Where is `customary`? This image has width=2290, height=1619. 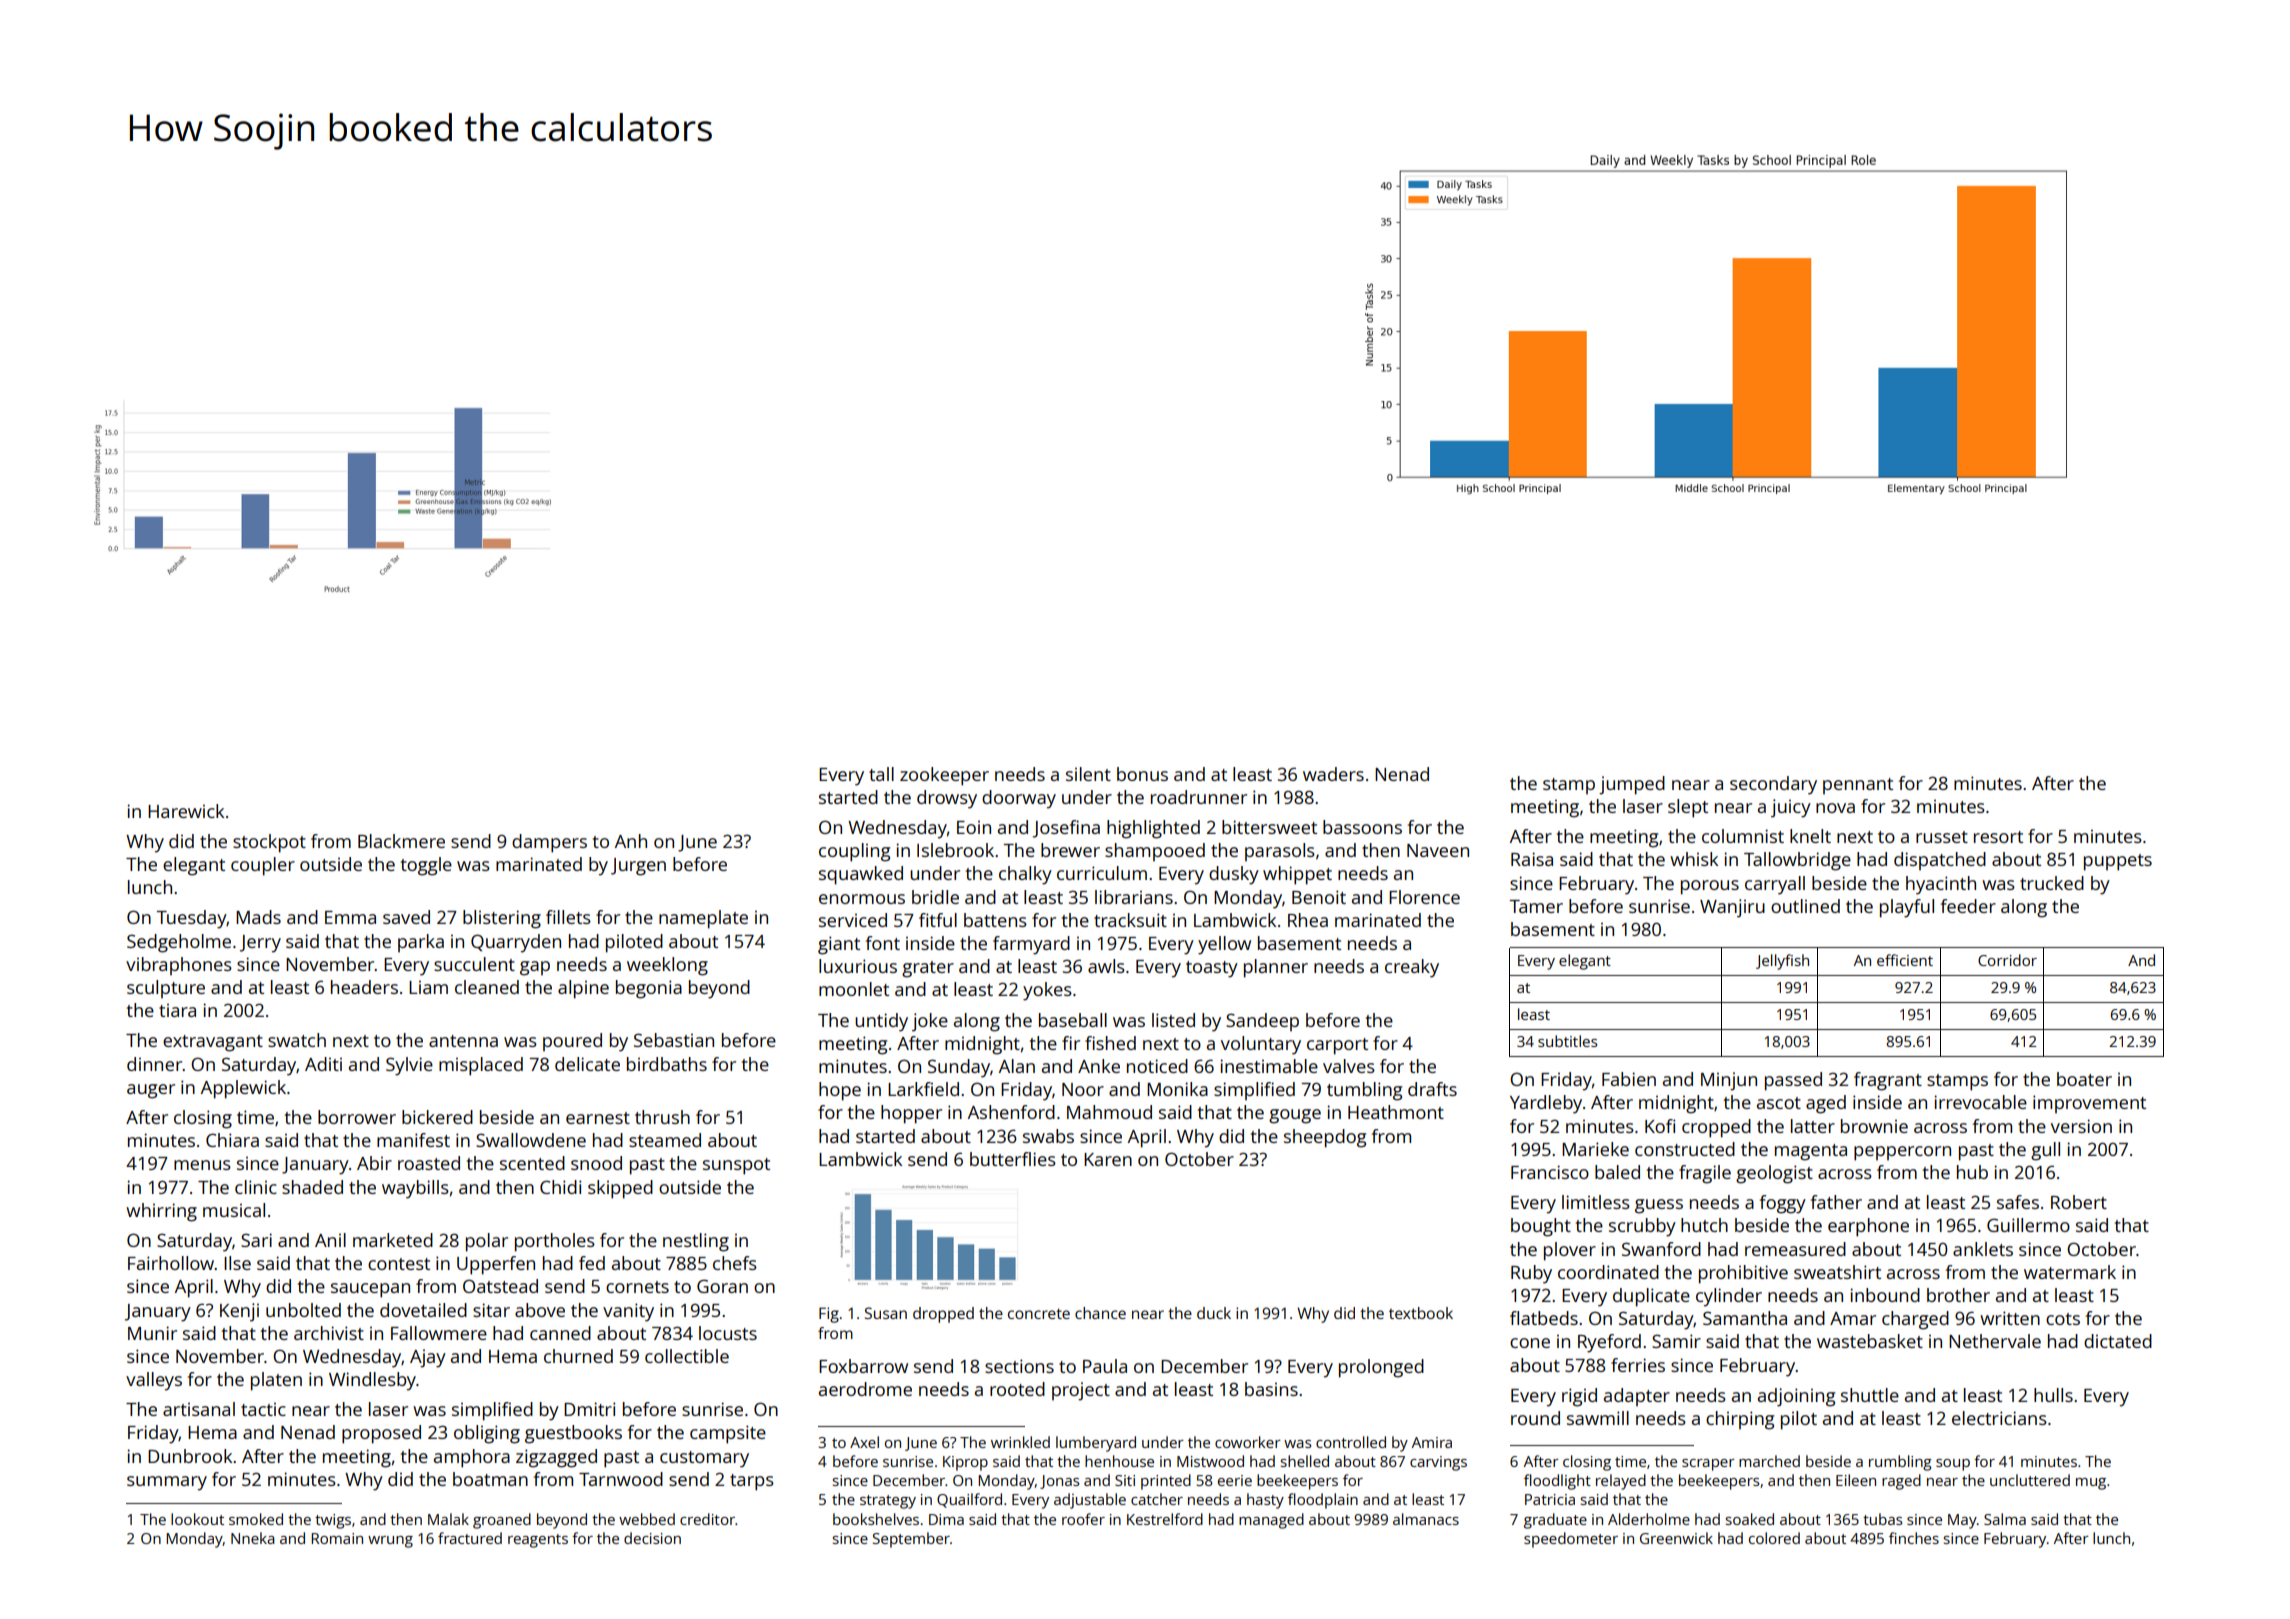
customary is located at coordinates (704, 1459).
